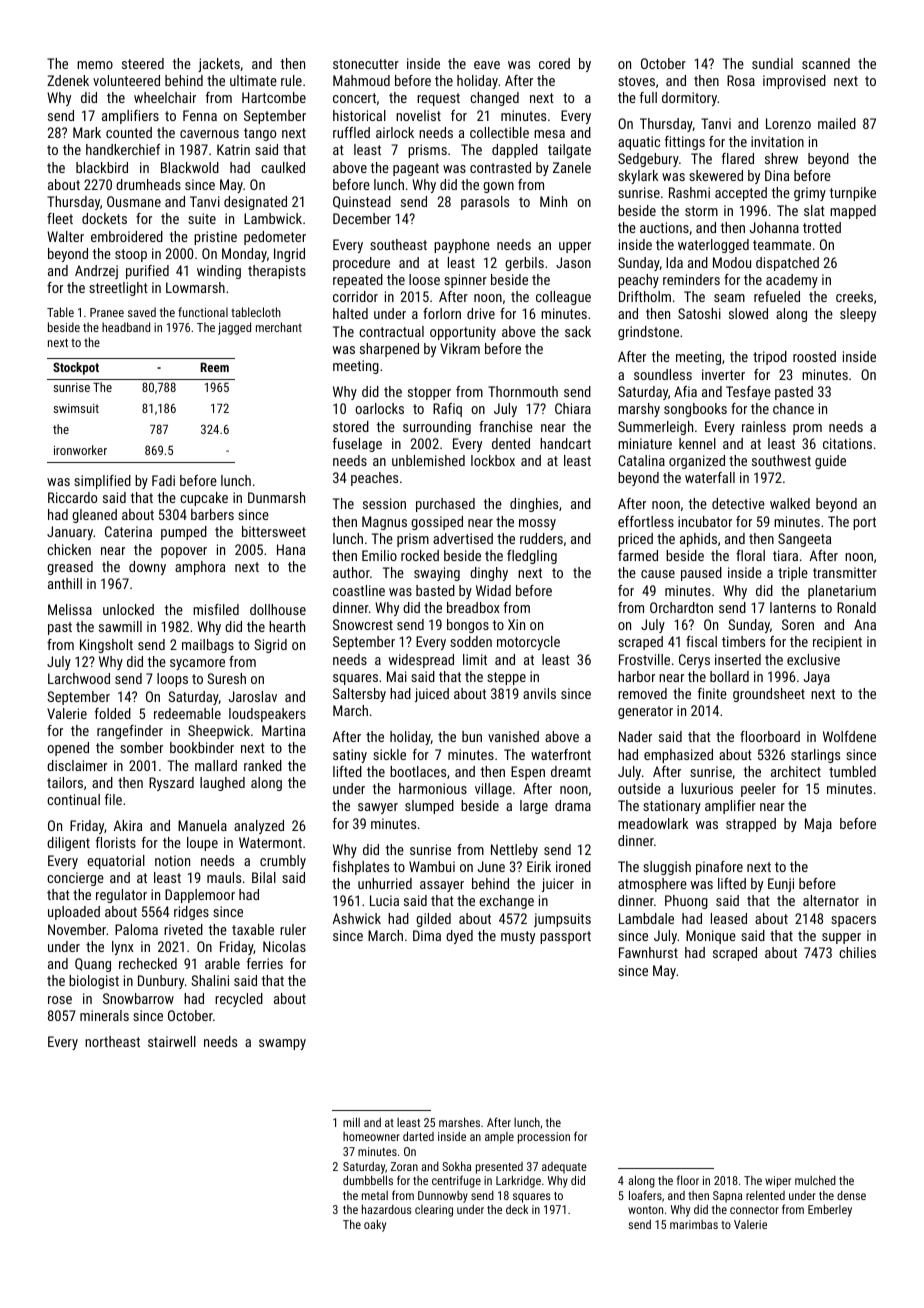 The image size is (924, 1308). Describe the element at coordinates (68, 749) in the screenshot. I see `opened` at that location.
